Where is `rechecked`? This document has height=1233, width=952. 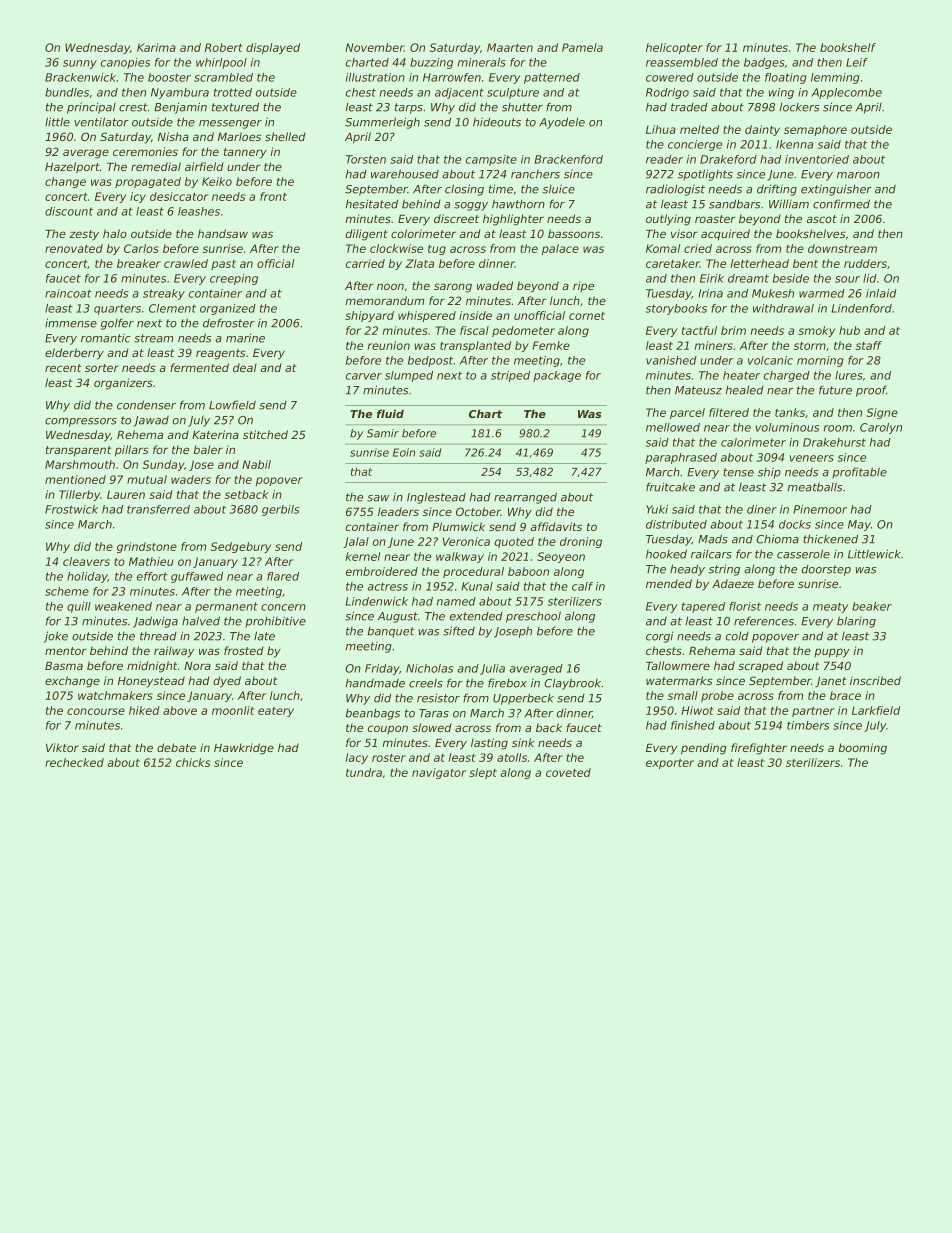 rechecked is located at coordinates (74, 762).
